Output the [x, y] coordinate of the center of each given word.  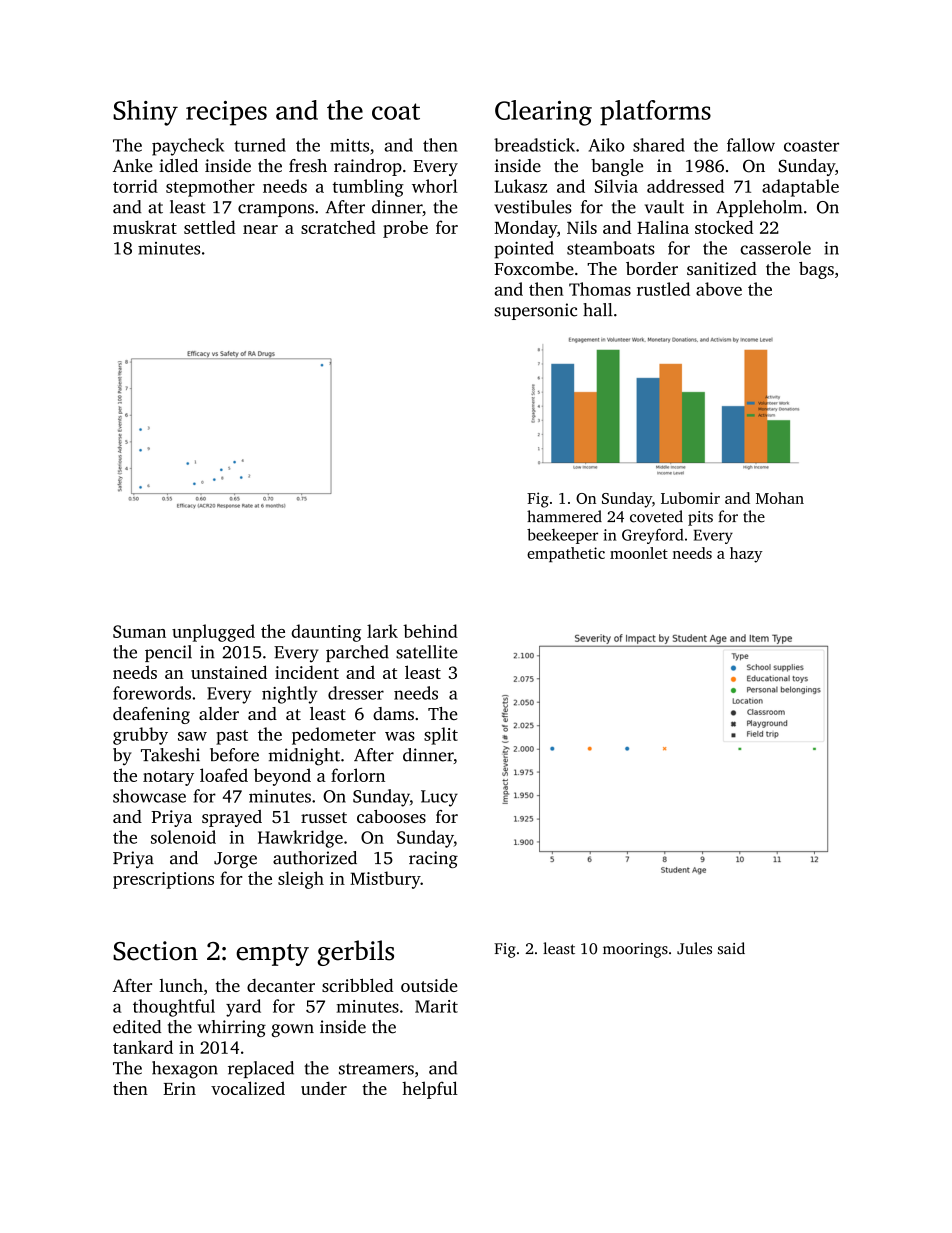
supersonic [535, 311]
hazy [746, 555]
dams [393, 713]
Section [155, 951]
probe [405, 229]
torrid [135, 186]
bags [816, 270]
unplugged [213, 633]
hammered [564, 516]
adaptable [800, 188]
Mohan [780, 498]
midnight [304, 757]
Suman [139, 631]
